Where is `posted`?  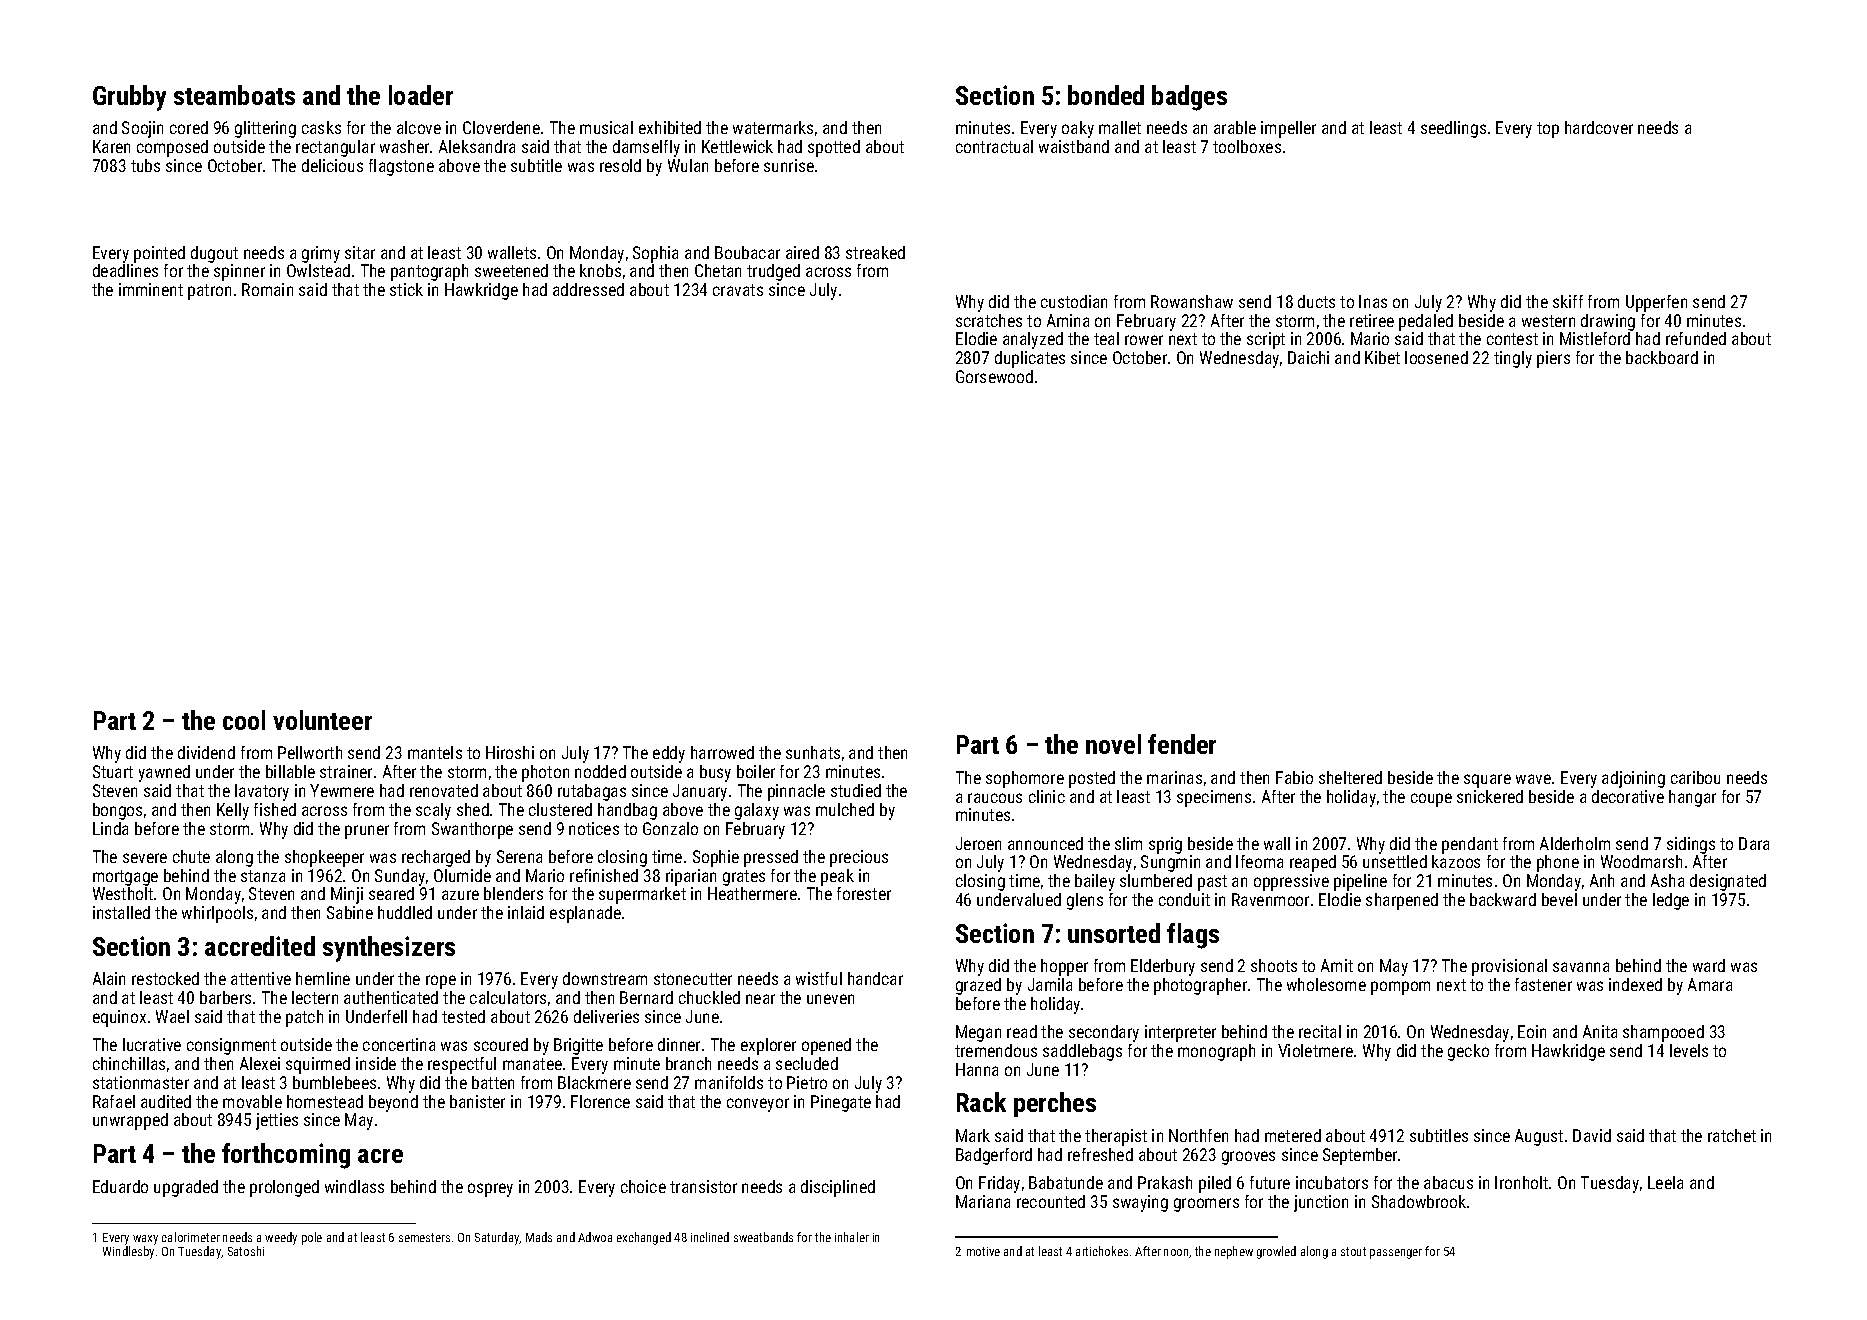 posted is located at coordinates (1092, 779).
